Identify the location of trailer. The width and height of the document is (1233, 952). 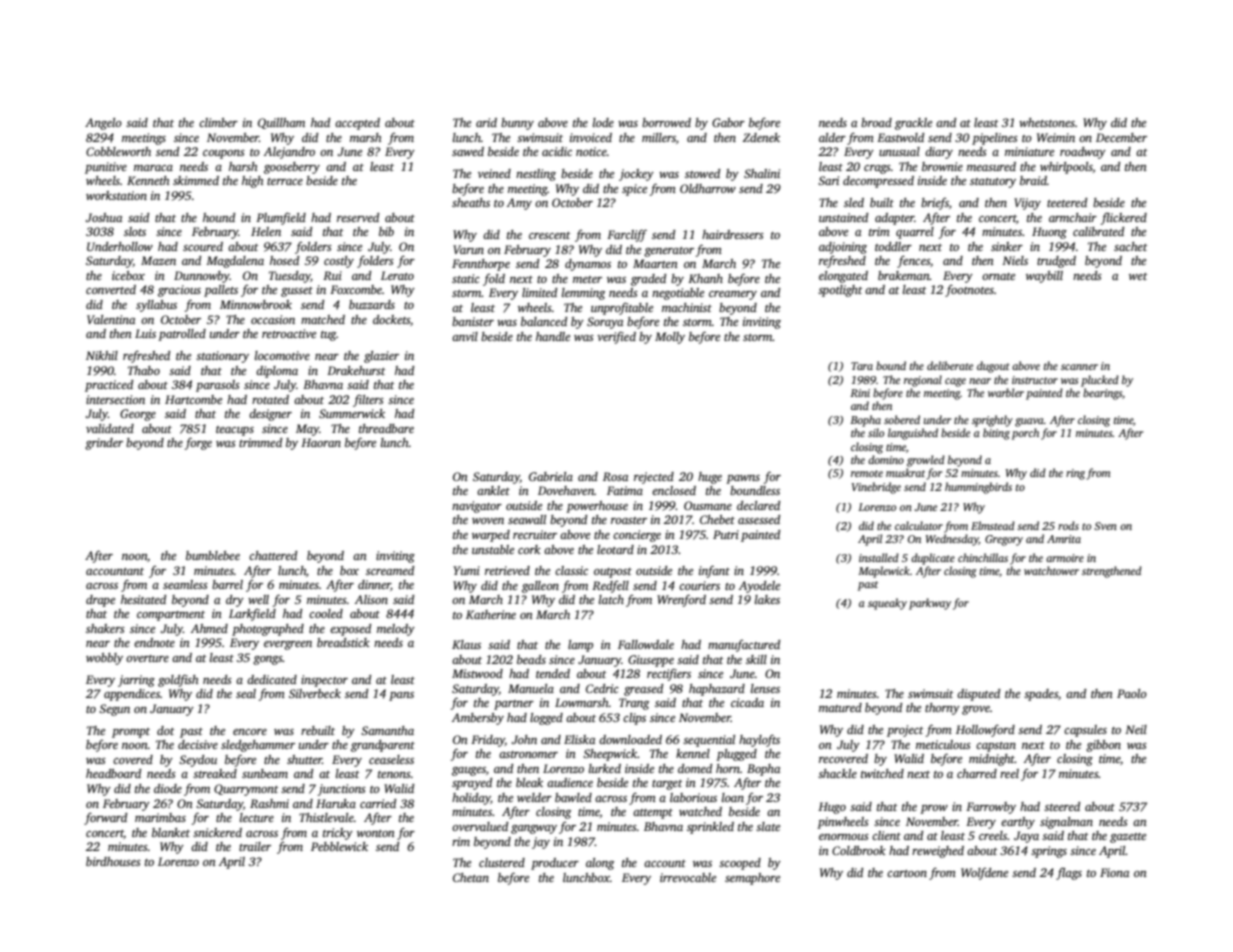
(255, 846).
